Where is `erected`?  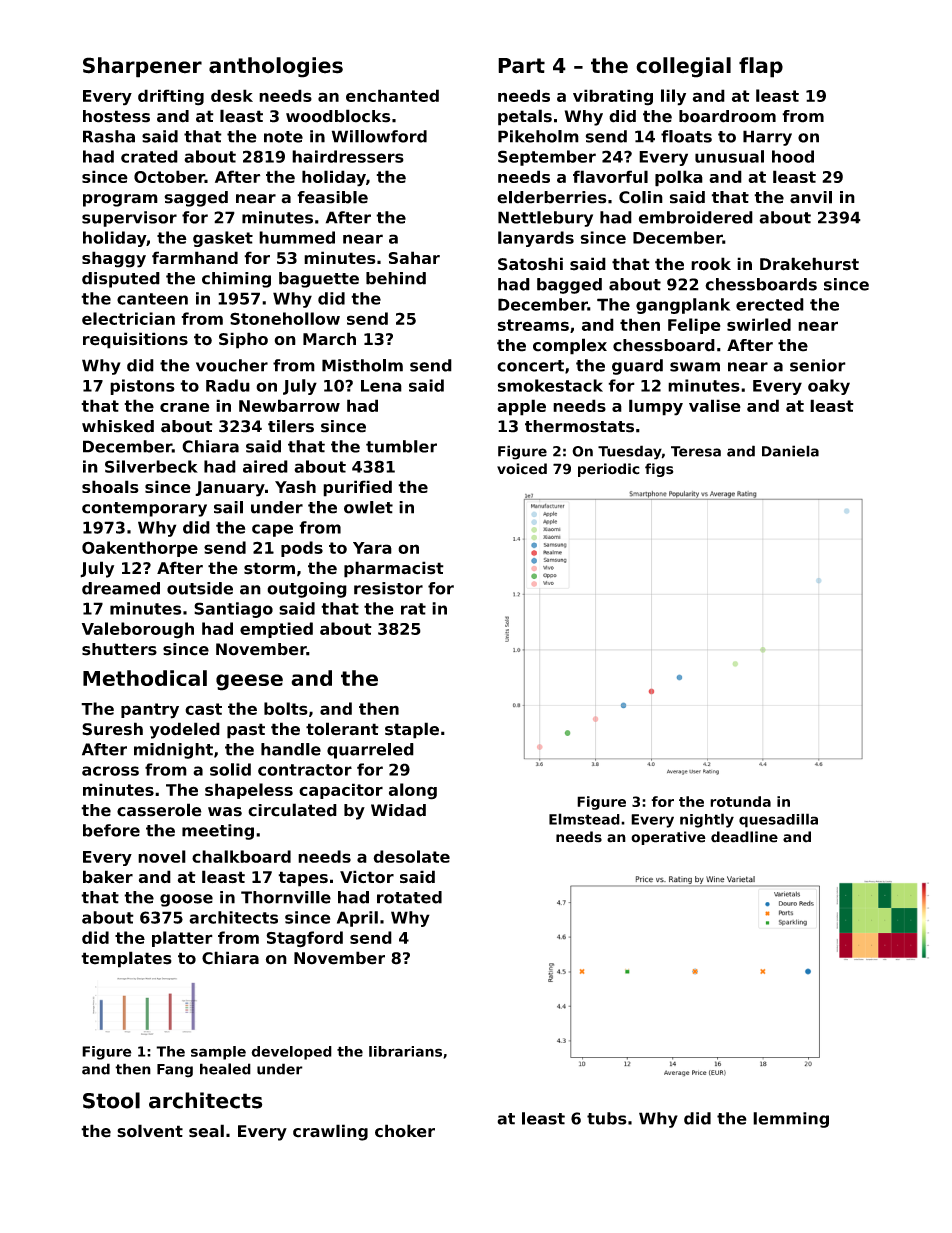 erected is located at coordinates (770, 304).
